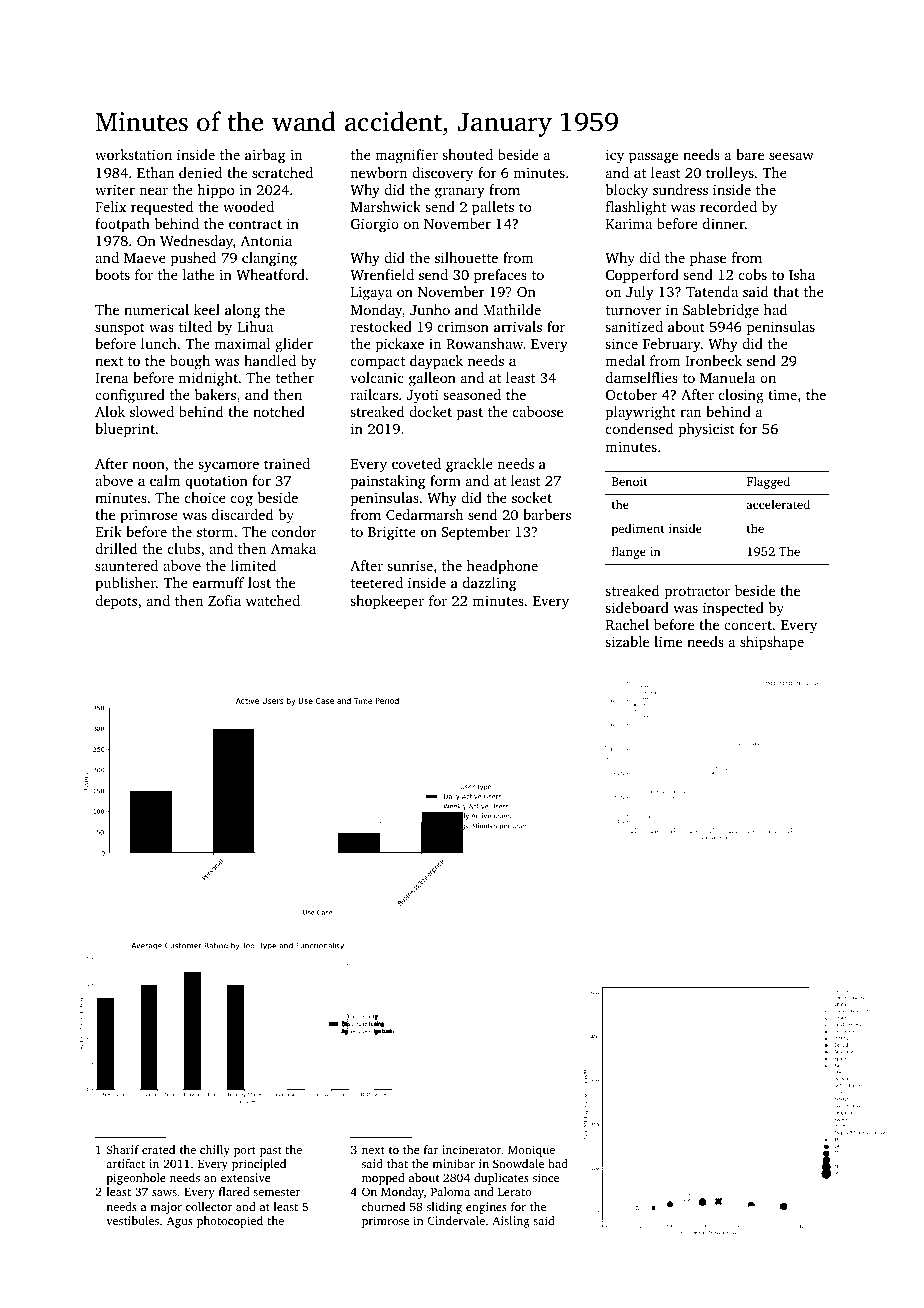 The height and width of the image is (1308, 924). What do you see at coordinates (733, 609) in the image?
I see `inspected` at bounding box center [733, 609].
